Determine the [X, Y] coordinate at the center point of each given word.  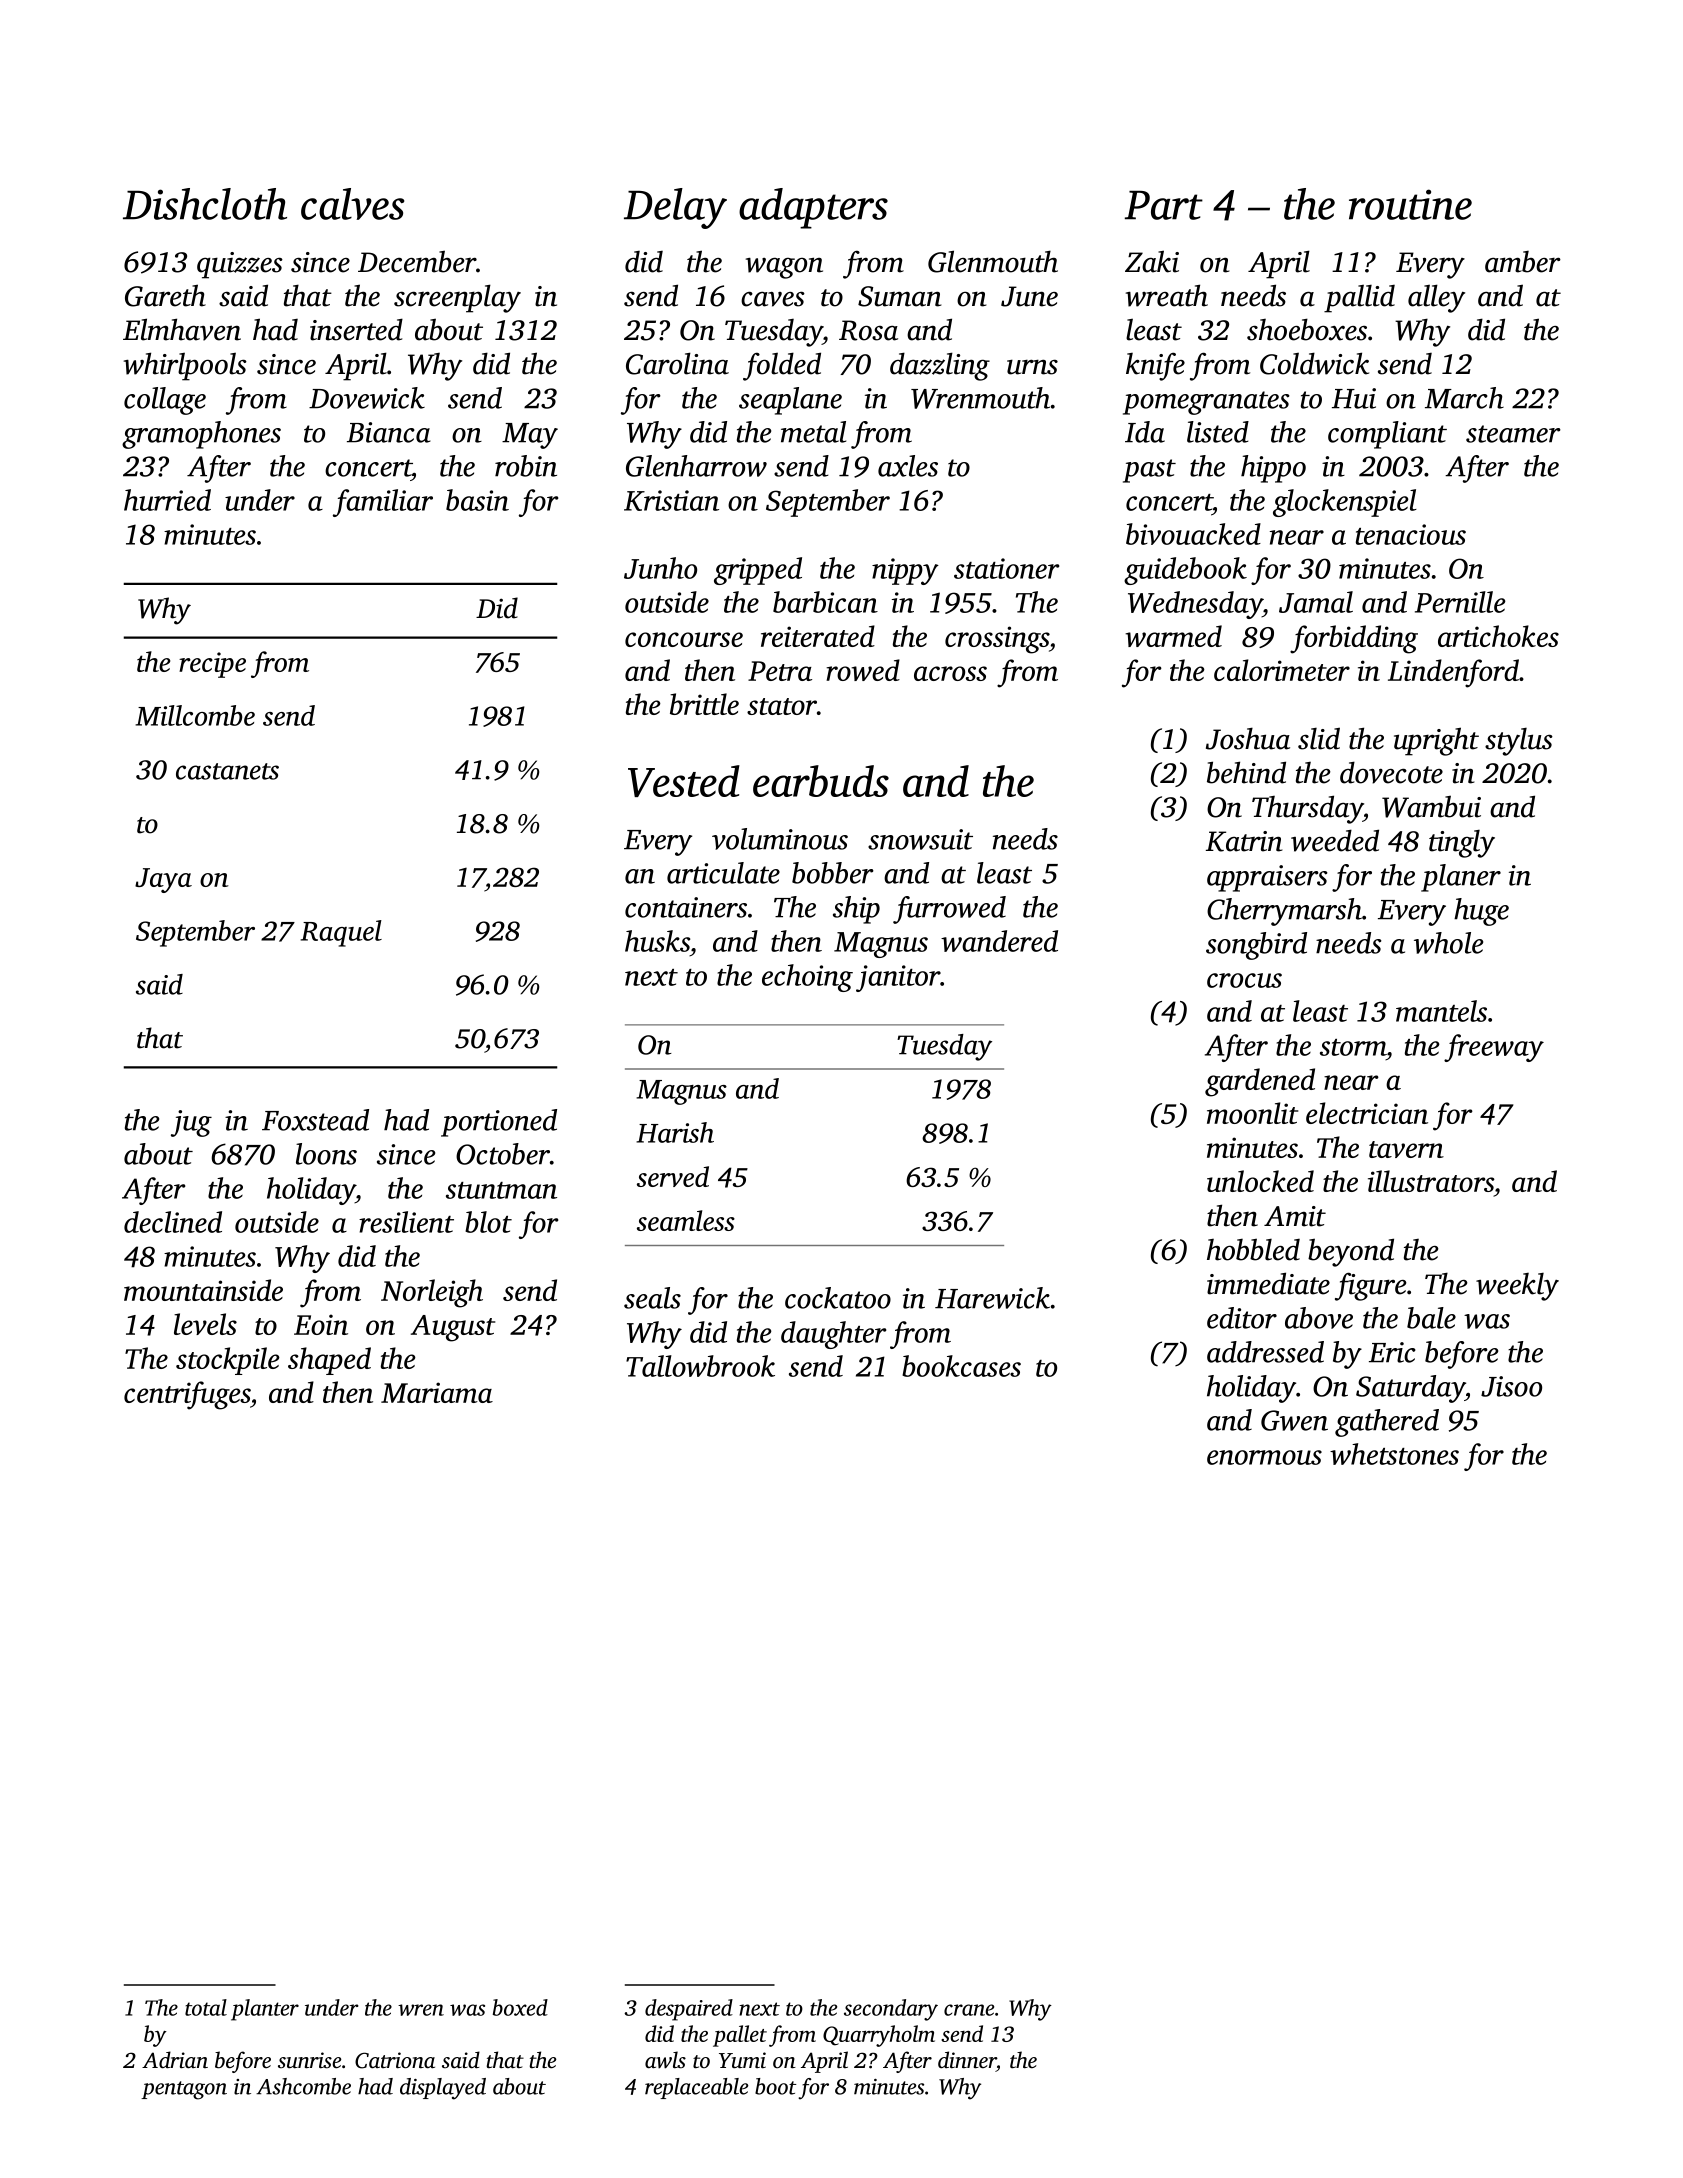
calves [352, 204]
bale [1431, 1318]
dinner [967, 2060]
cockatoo [838, 1298]
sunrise [309, 2060]
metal [813, 432]
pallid [1359, 298]
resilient [406, 1222]
